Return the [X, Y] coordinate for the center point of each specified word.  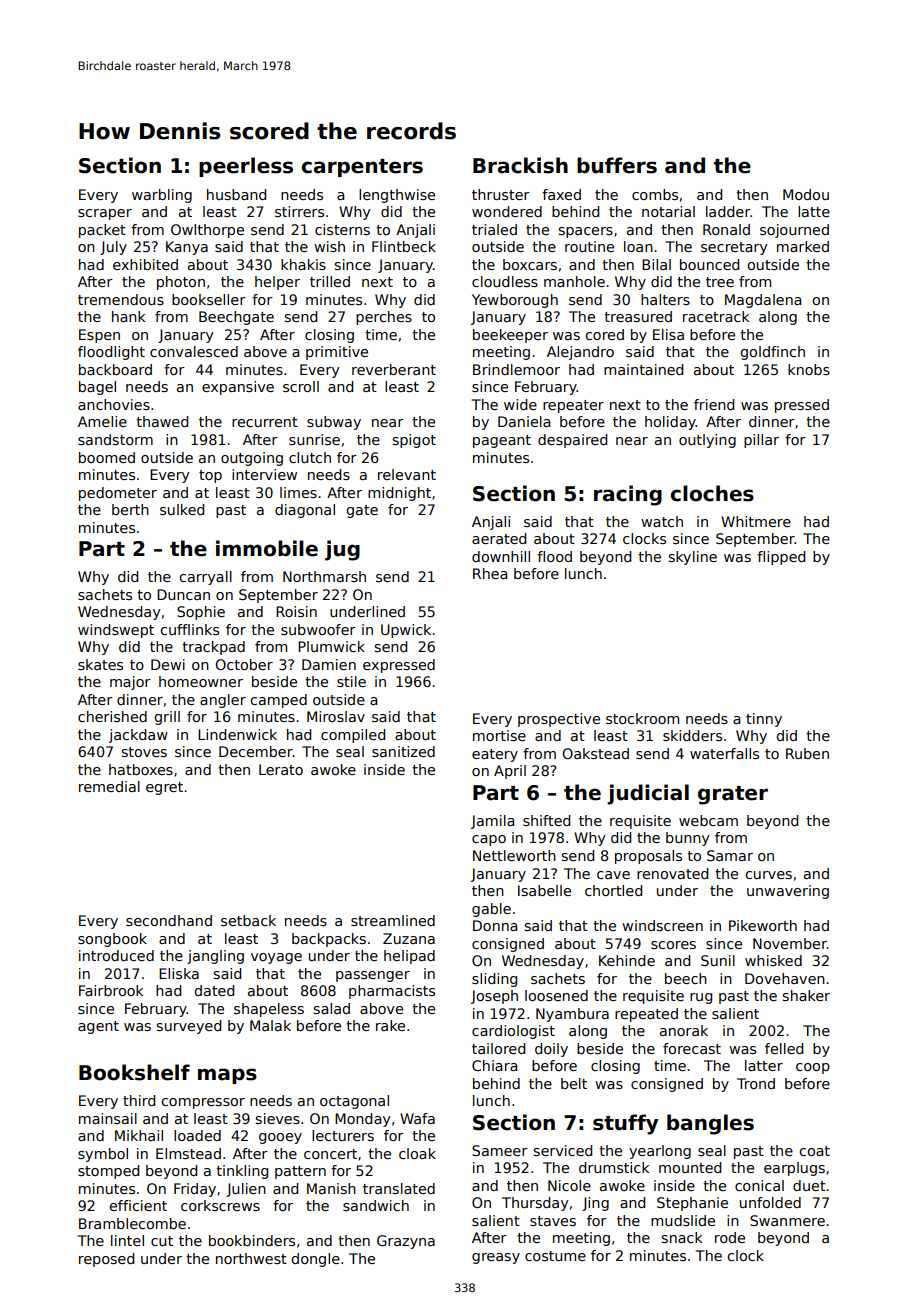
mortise [499, 735]
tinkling [242, 1172]
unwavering [788, 892]
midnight [399, 494]
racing [628, 495]
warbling [162, 196]
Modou [806, 194]
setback [248, 920]
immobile [267, 548]
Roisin [296, 611]
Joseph [494, 997]
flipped [781, 558]
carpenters [362, 168]
